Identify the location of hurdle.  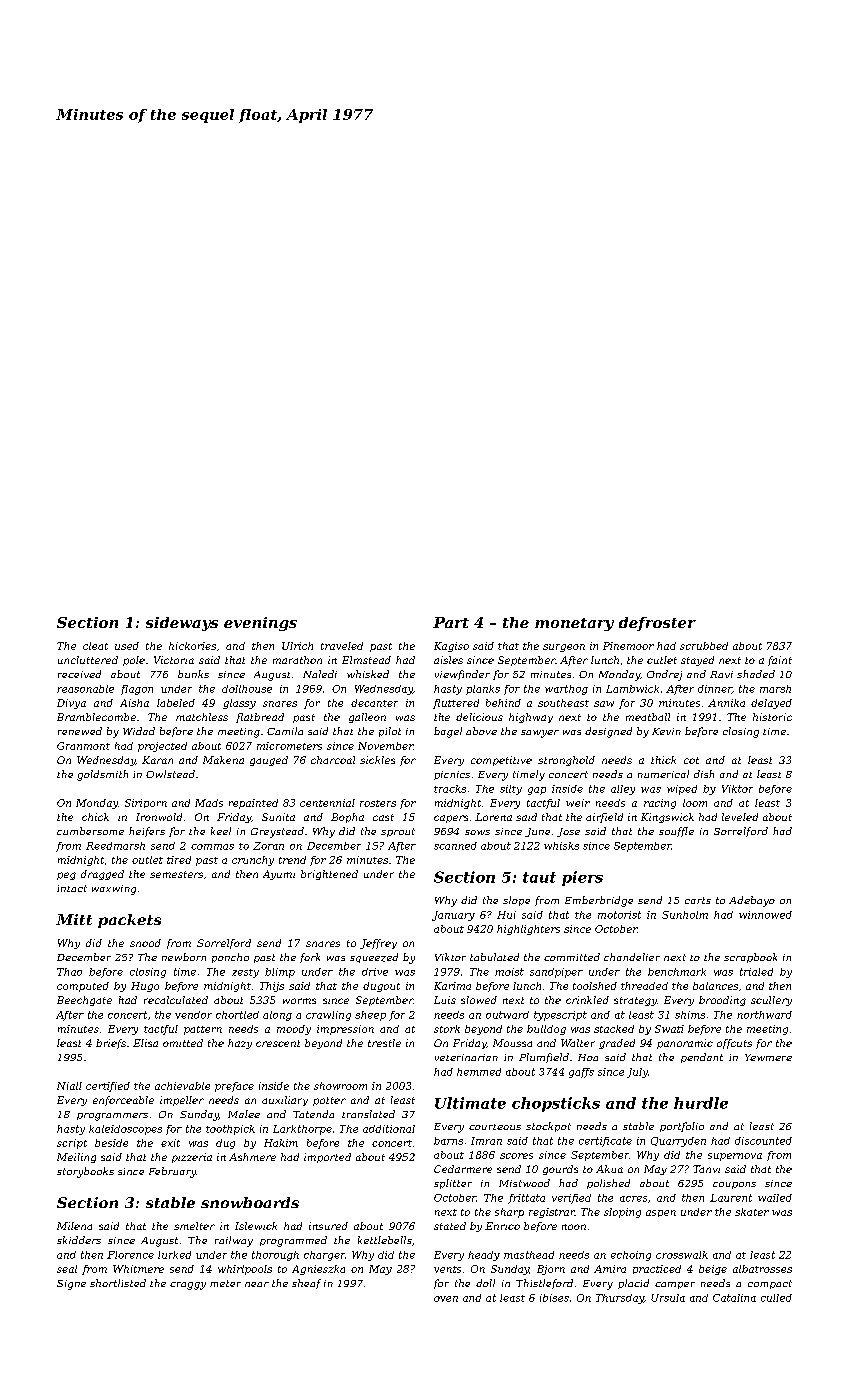
(701, 1103).
